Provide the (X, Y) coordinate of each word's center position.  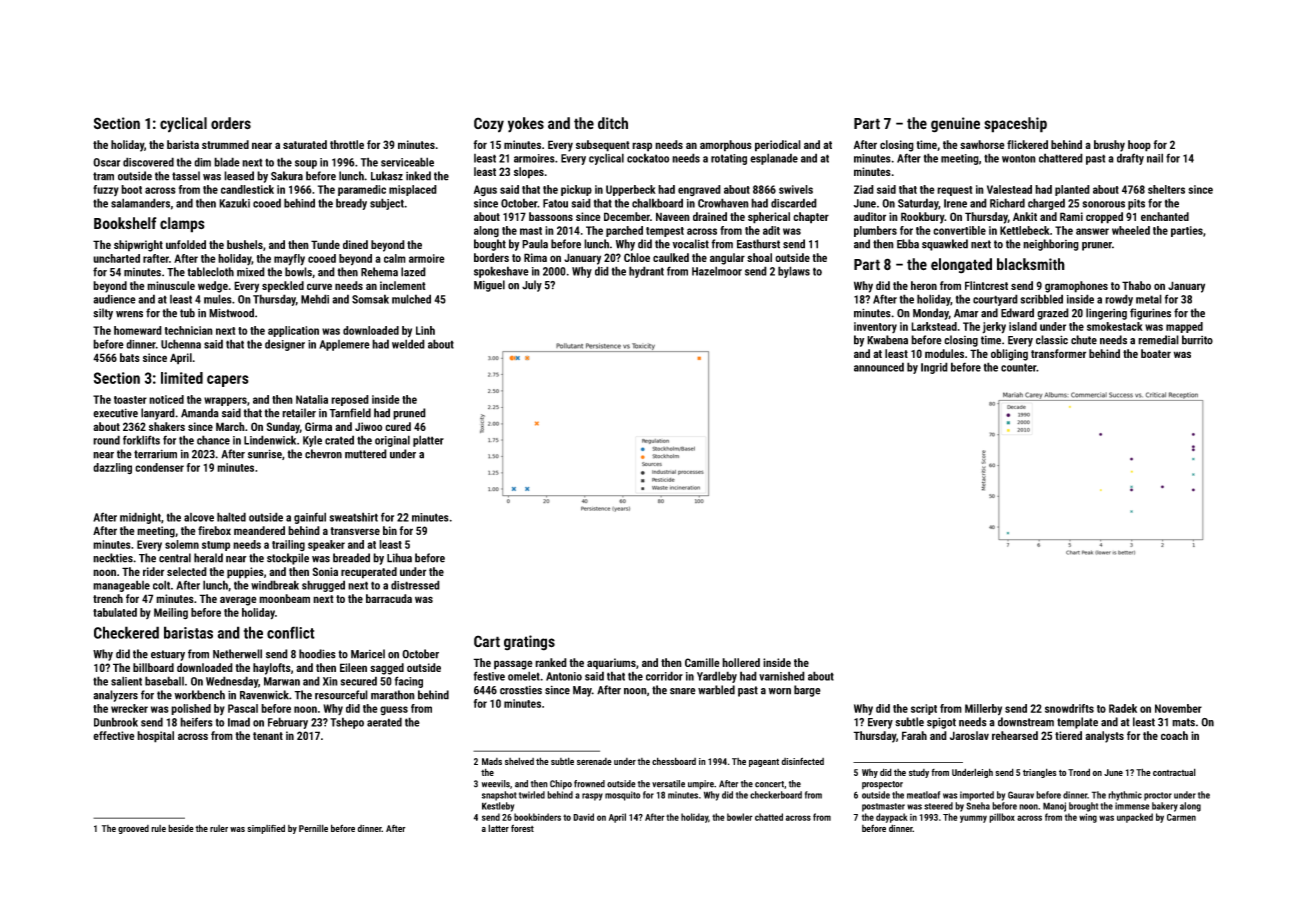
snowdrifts (1069, 708)
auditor (870, 216)
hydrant (646, 272)
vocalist (690, 244)
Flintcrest (986, 285)
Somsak (370, 299)
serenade (594, 761)
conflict (291, 632)
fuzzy (106, 190)
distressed (415, 585)
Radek (1123, 708)
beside (181, 828)
